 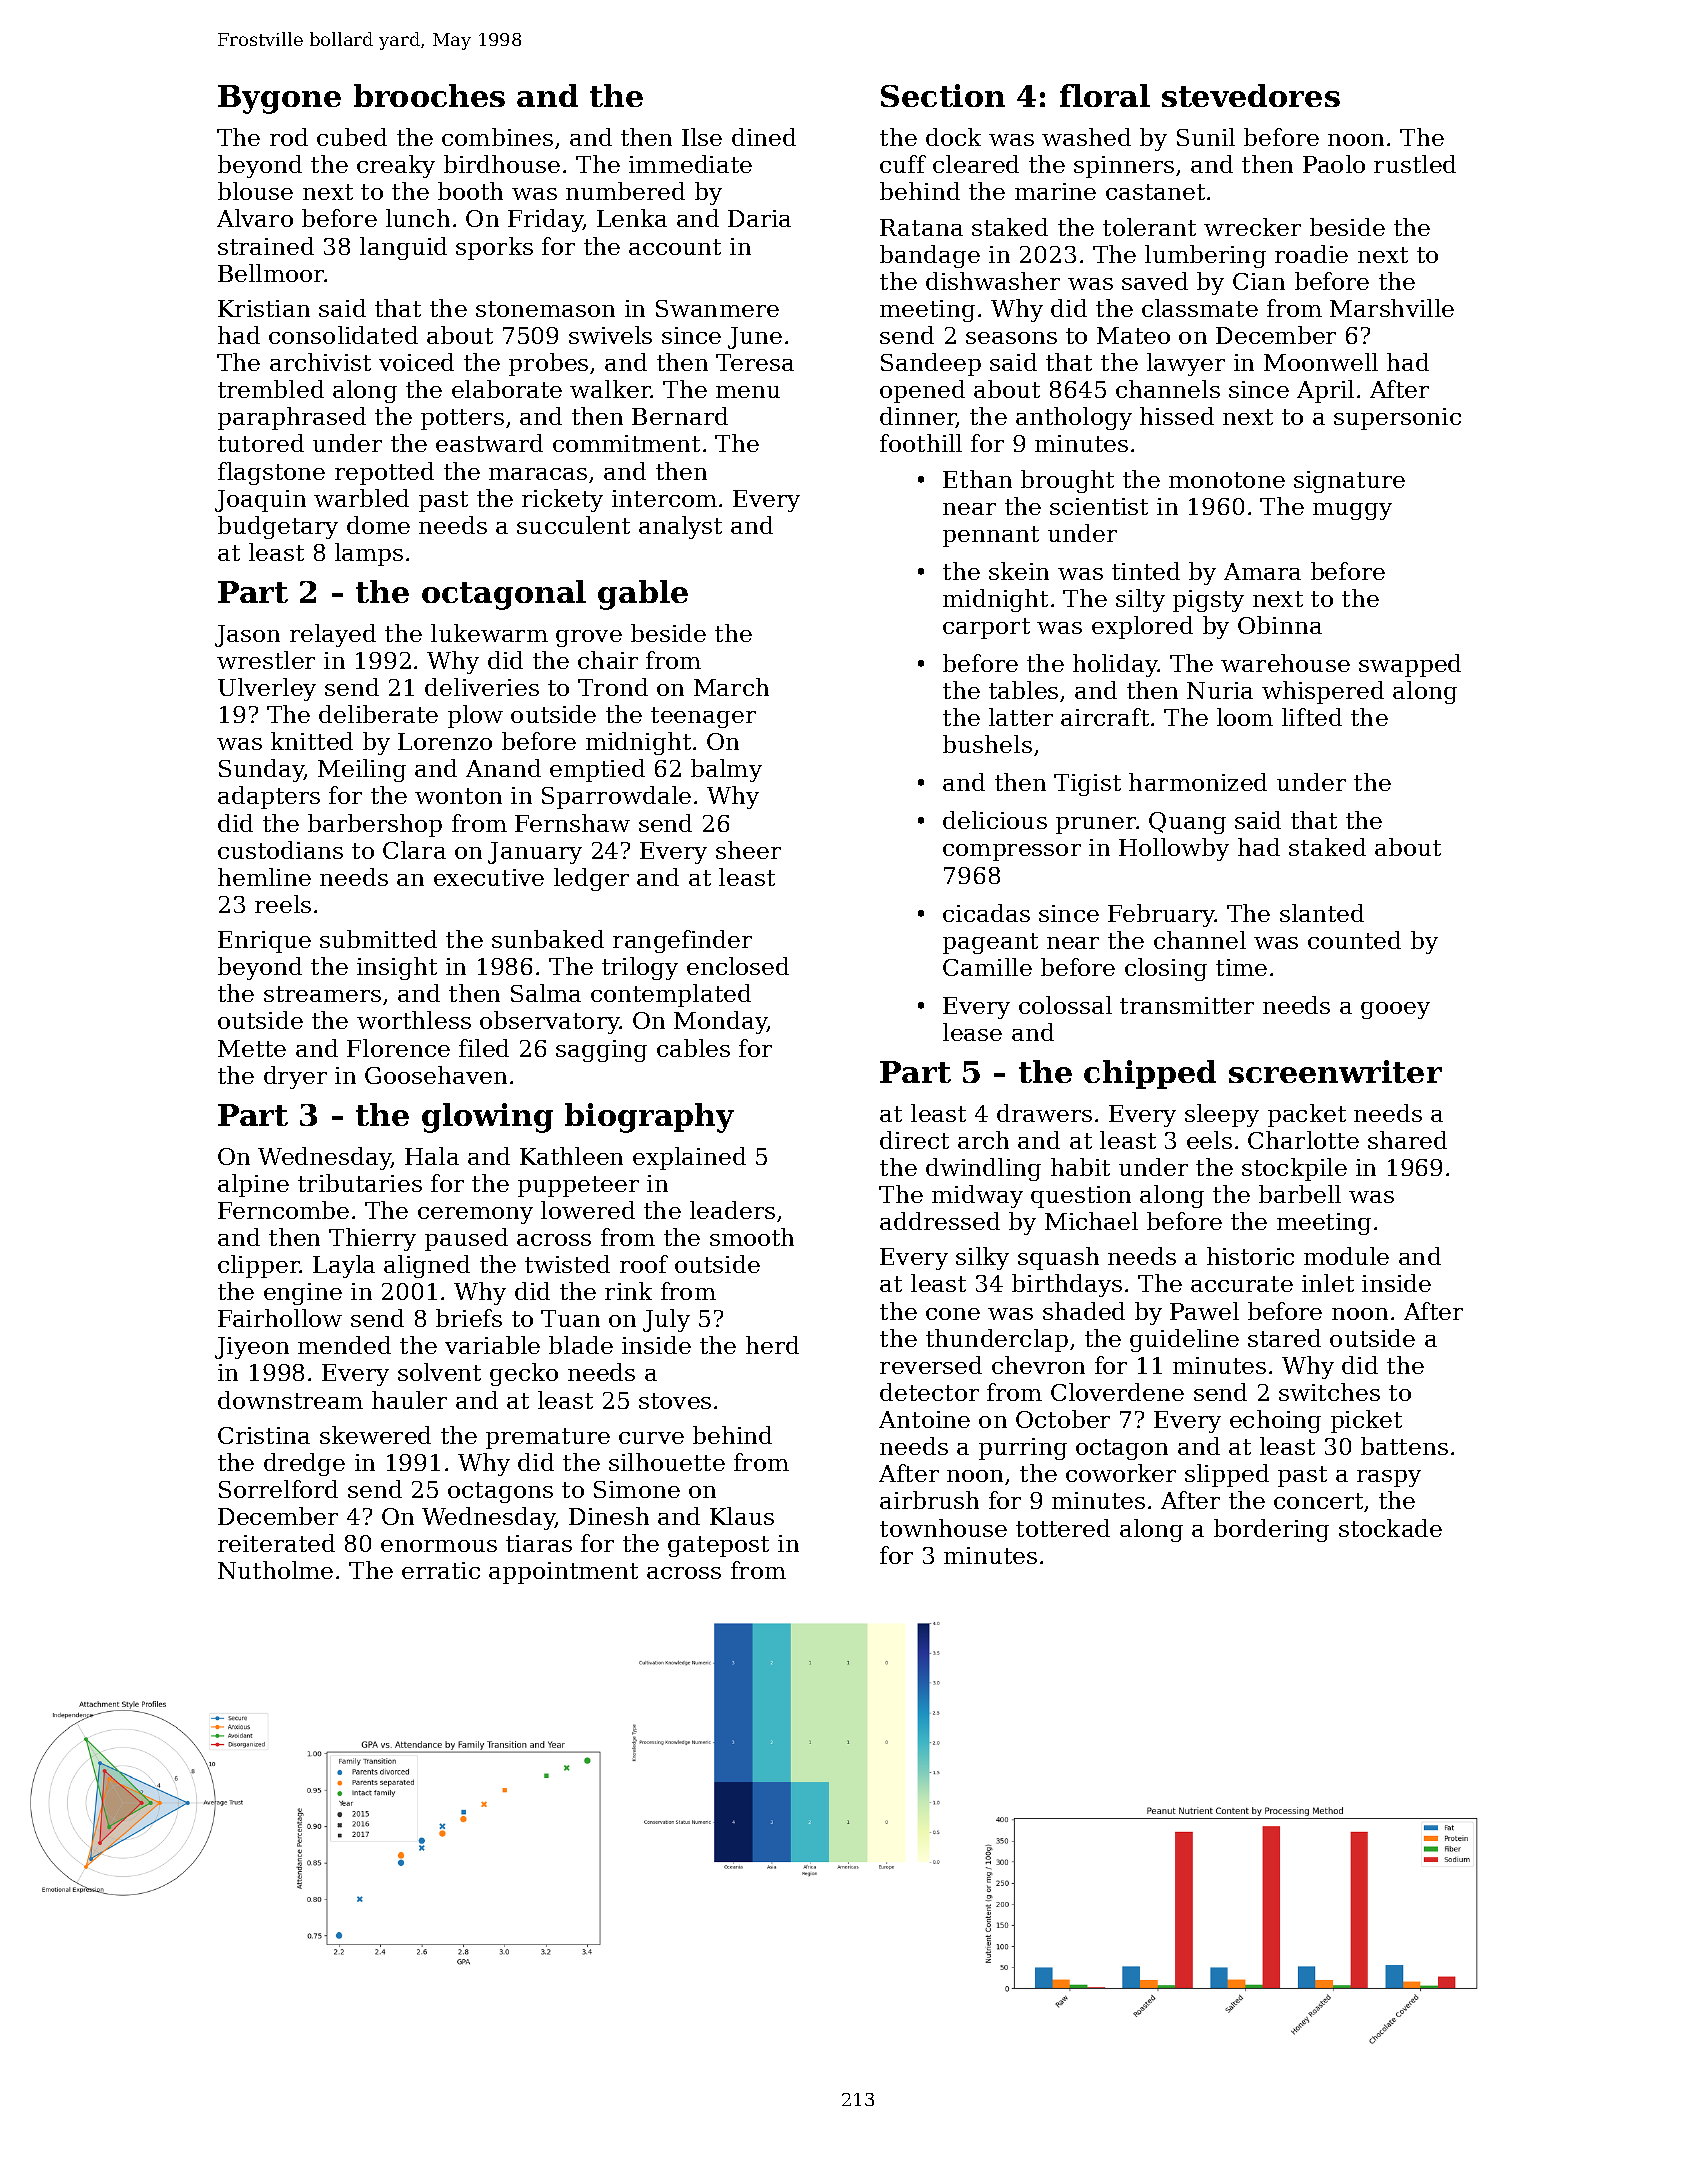 I want to click on stared, so click(x=1284, y=1338).
